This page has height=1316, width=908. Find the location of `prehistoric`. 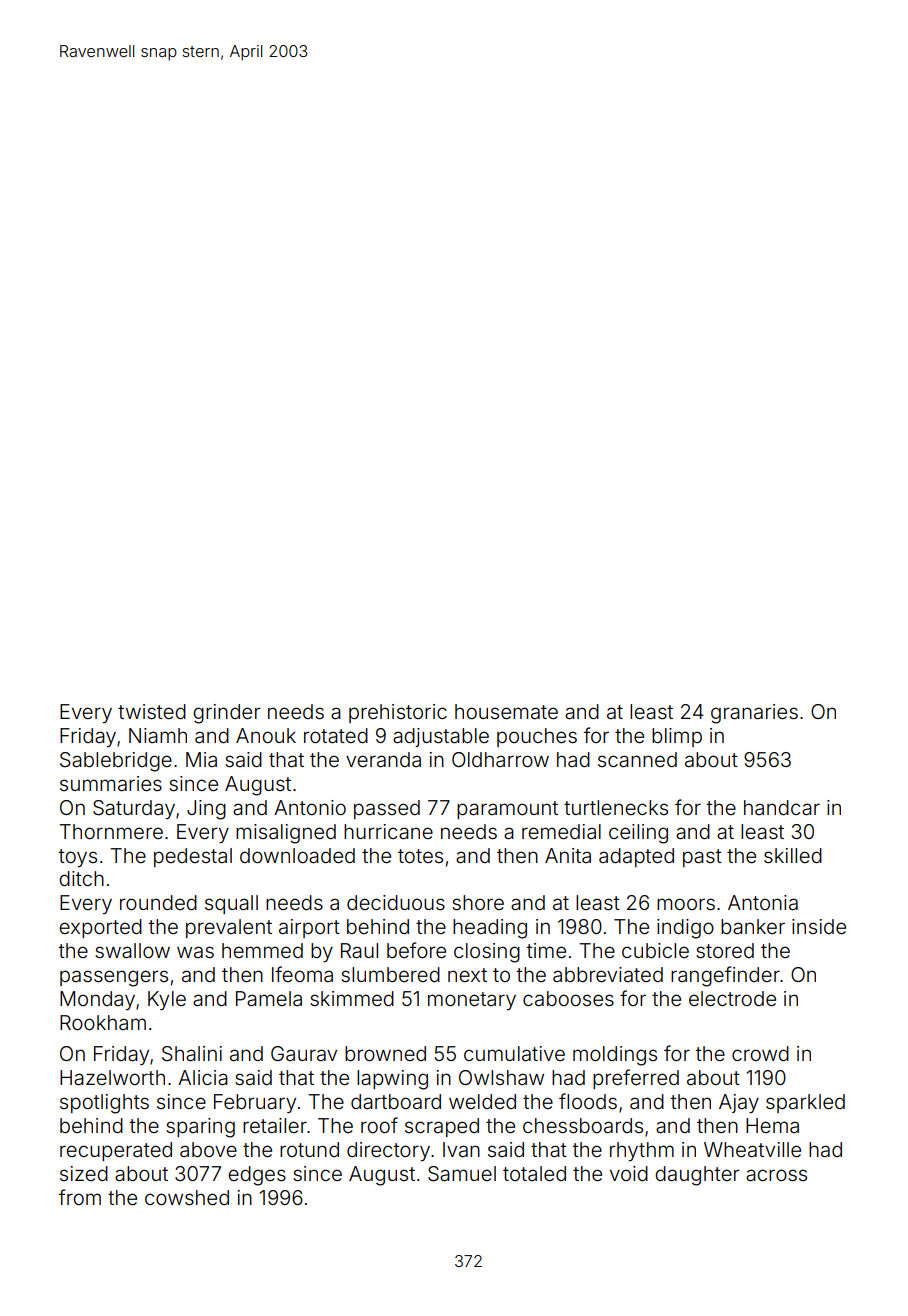

prehistoric is located at coordinates (398, 713).
